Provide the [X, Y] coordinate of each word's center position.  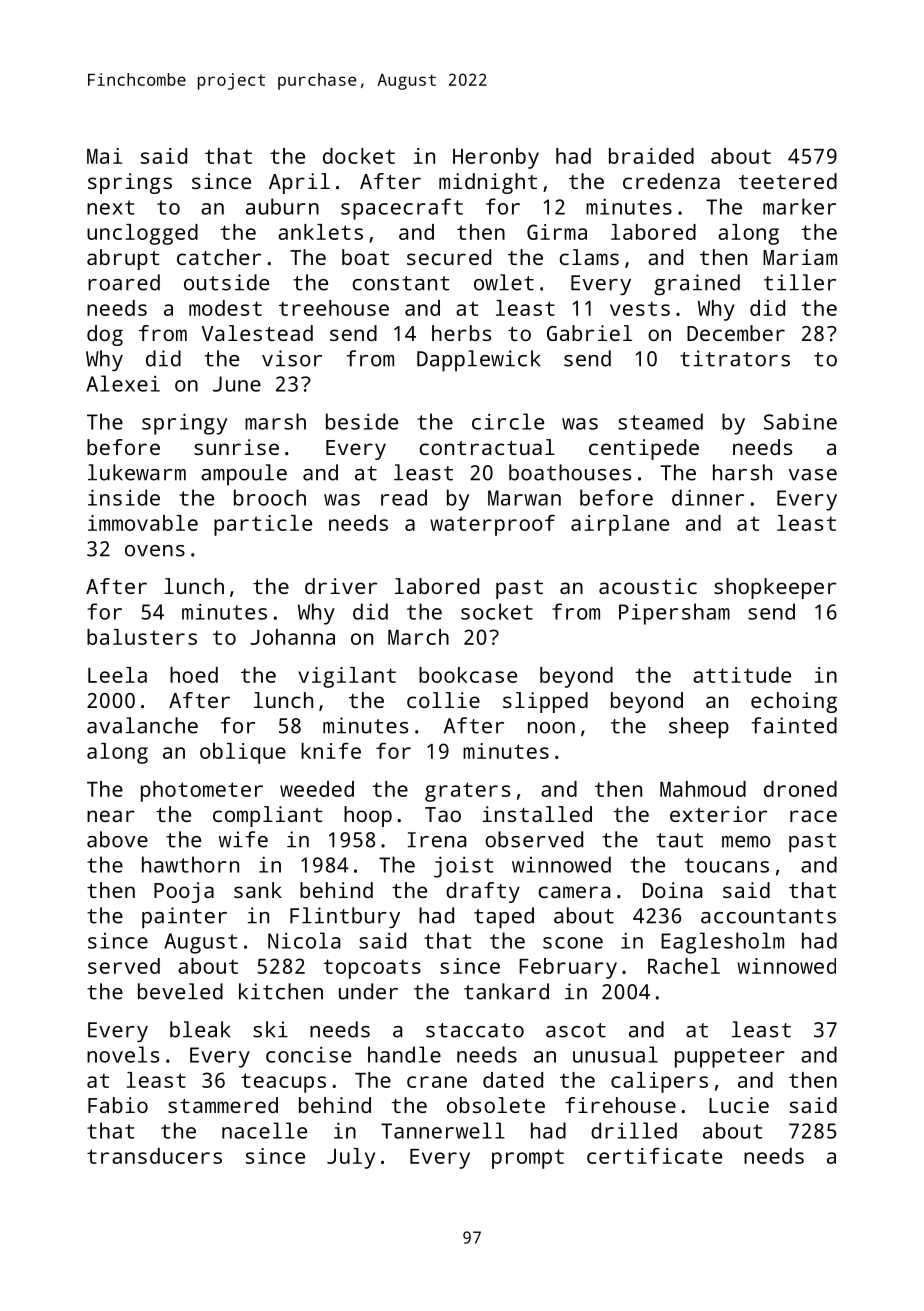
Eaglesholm [722, 943]
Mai [104, 156]
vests [640, 308]
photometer [202, 791]
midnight [488, 183]
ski [270, 1029]
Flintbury [345, 917]
